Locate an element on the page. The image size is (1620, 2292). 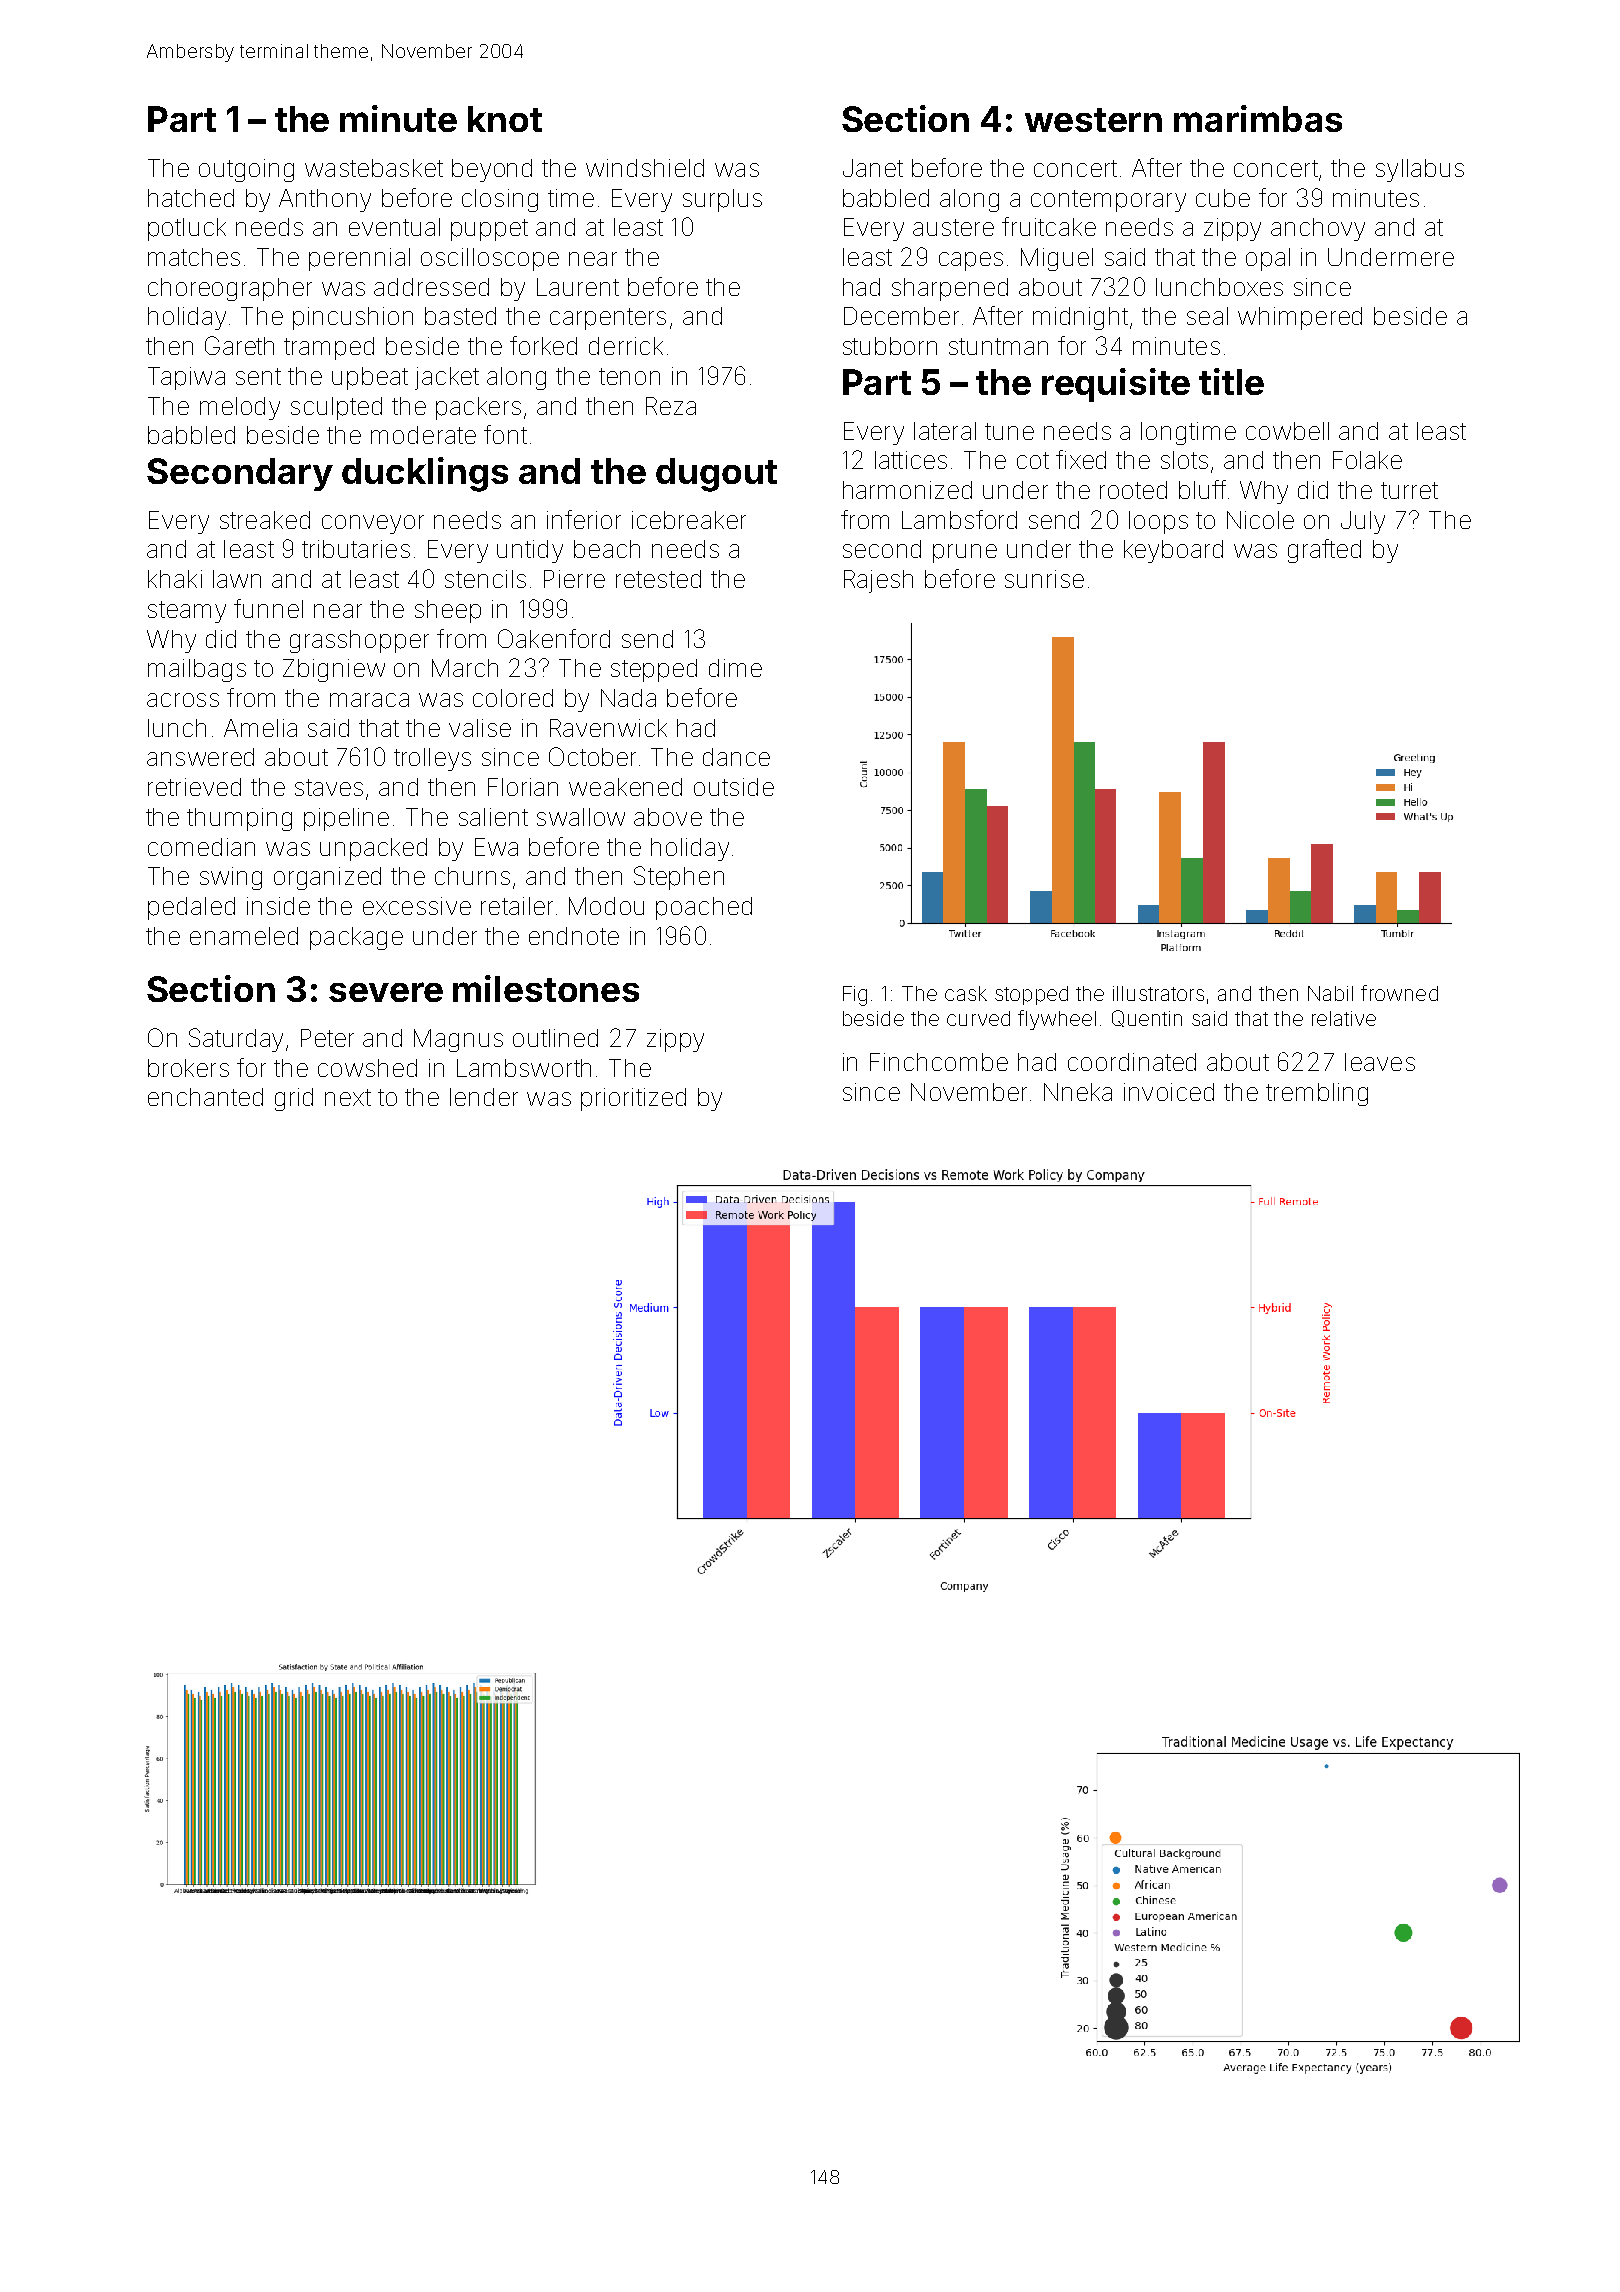
lender is located at coordinates (484, 1097).
